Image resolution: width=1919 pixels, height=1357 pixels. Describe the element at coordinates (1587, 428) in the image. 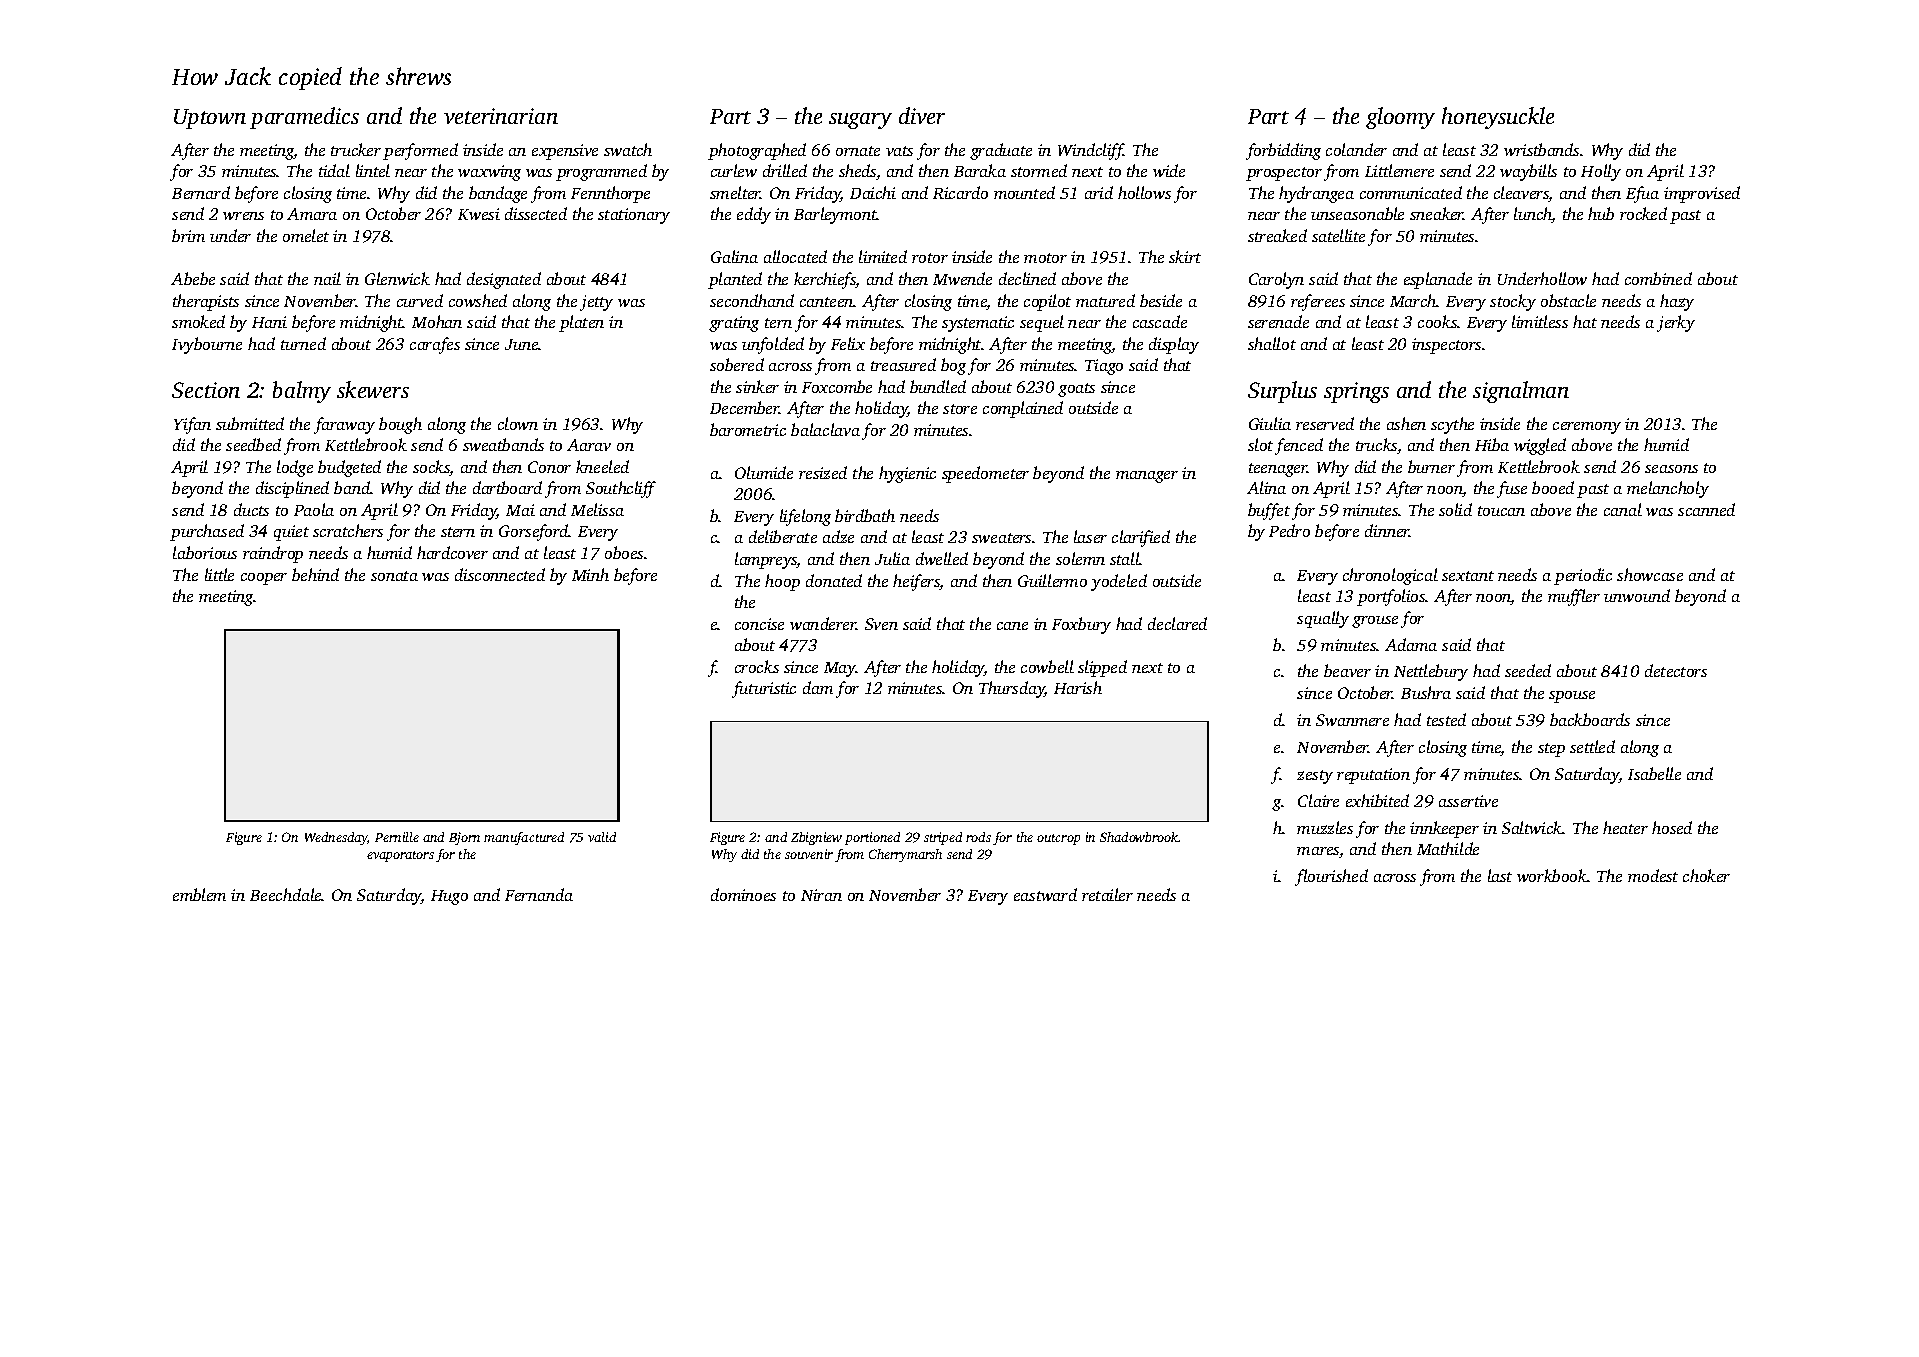

I see `ceremony` at that location.
